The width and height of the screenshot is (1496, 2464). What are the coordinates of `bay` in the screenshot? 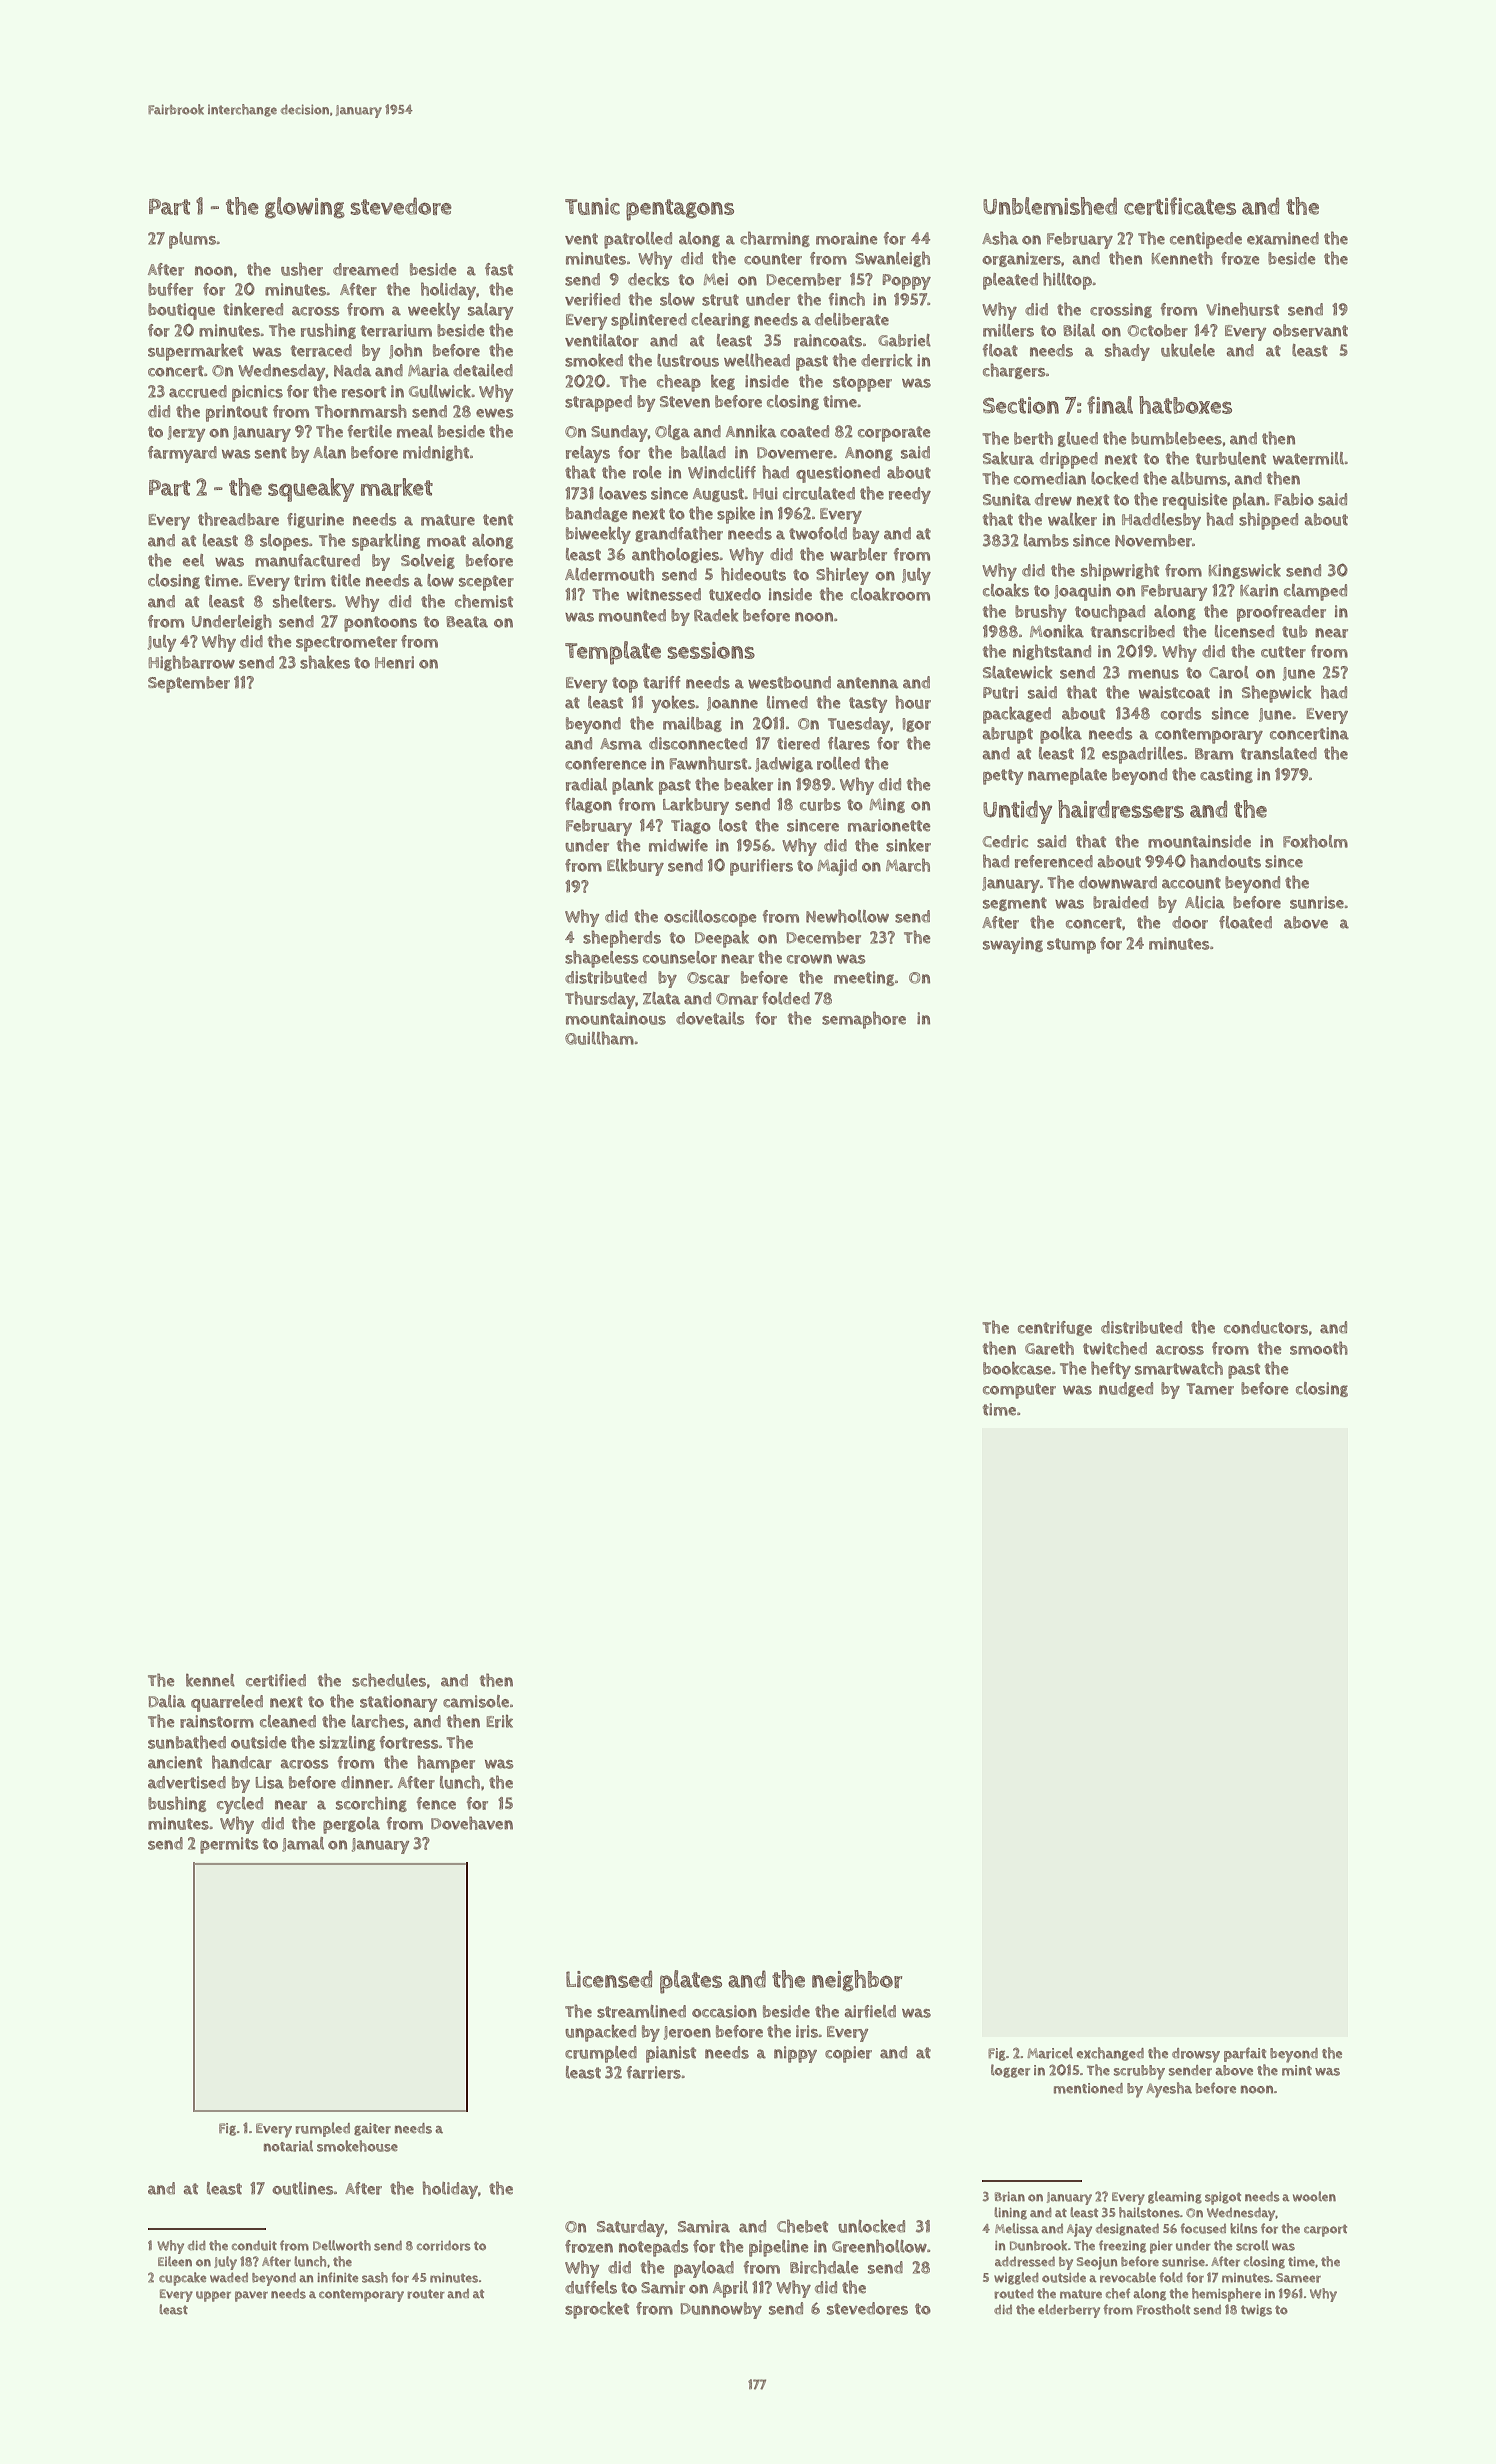 It's located at (866, 535).
